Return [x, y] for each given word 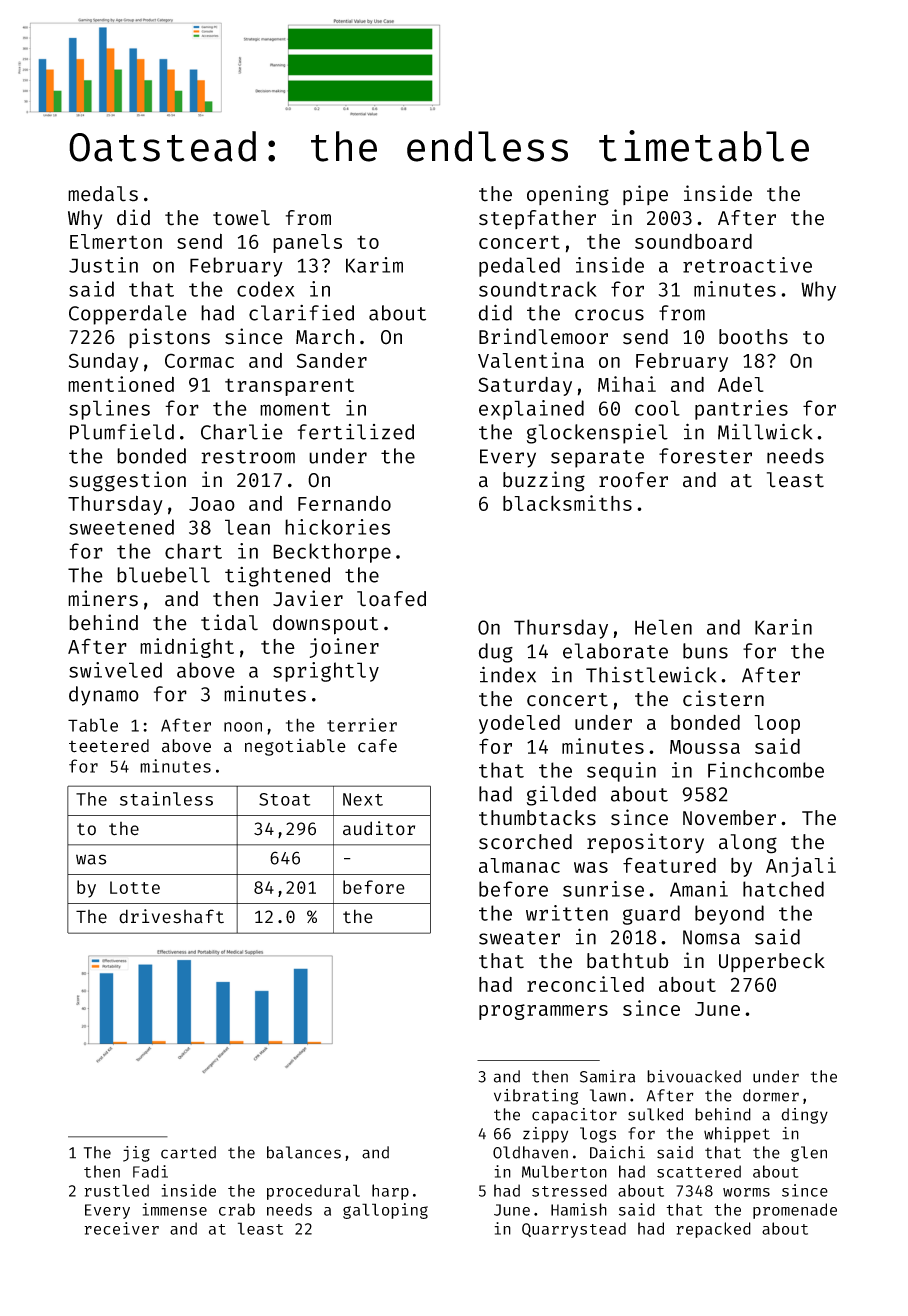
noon [243, 727]
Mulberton [564, 1171]
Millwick [765, 431]
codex [266, 289]
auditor [379, 828]
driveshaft [171, 916]
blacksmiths [567, 503]
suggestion [127, 481]
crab [237, 1209]
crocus [609, 315]
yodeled [519, 724]
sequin [621, 772]
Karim [374, 265]
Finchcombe [766, 770]
